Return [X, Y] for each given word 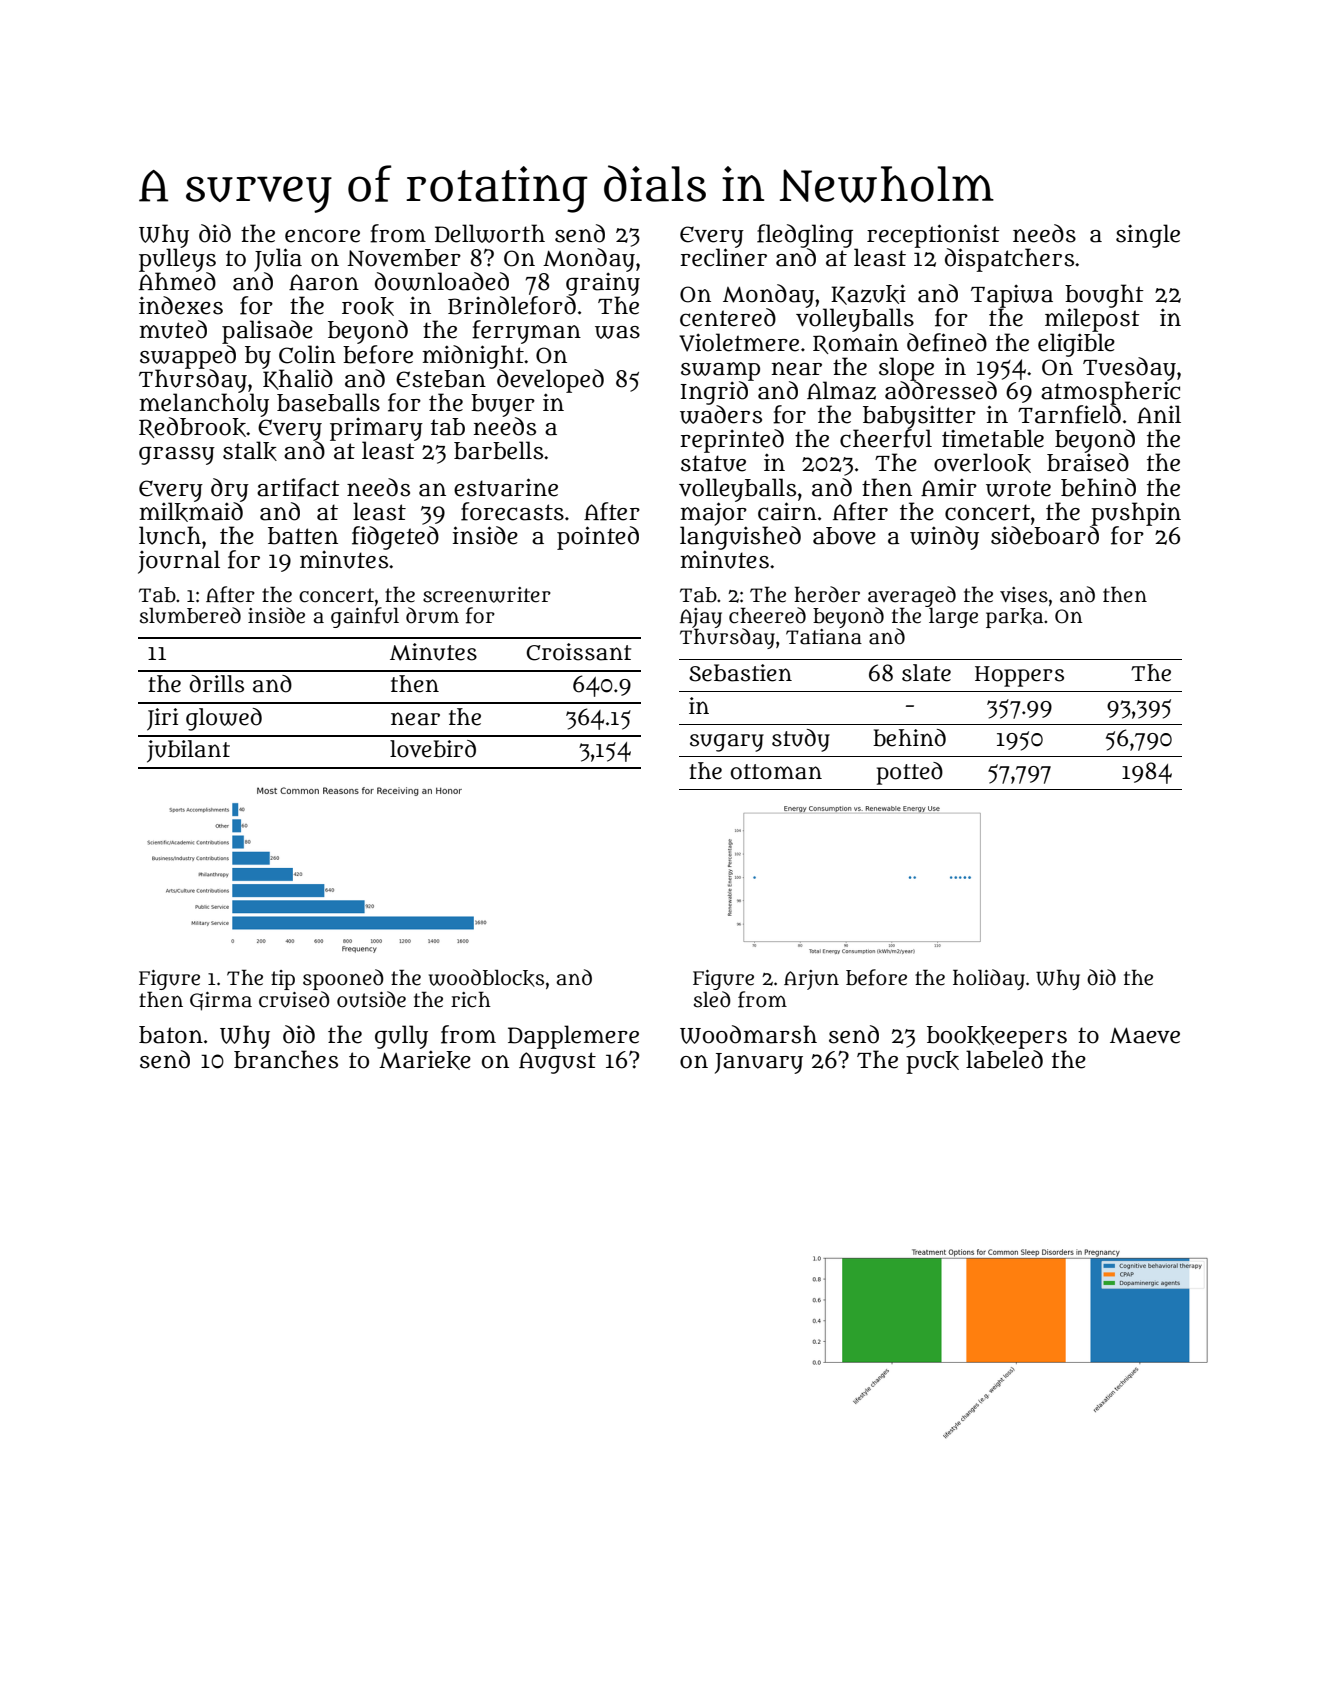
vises [1024, 595]
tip [283, 980]
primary [376, 429]
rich [471, 999]
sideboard [1045, 535]
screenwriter [487, 595]
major [714, 514]
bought [1104, 296]
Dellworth [490, 233]
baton [171, 1035]
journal [179, 562]
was [617, 332]
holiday [989, 979]
